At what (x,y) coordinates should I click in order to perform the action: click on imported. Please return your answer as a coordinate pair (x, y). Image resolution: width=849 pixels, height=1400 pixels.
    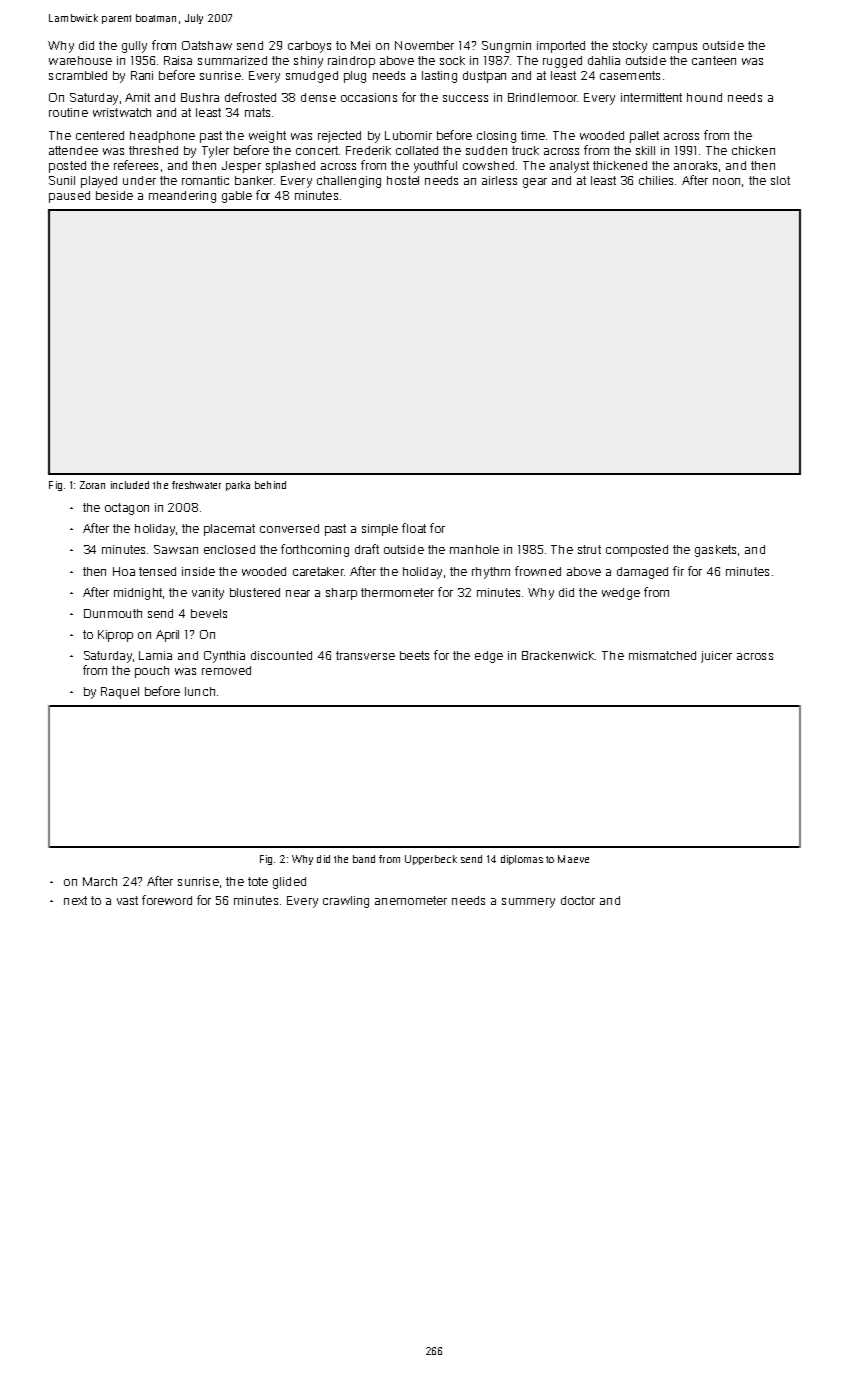
    Looking at the image, I should click on (561, 47).
